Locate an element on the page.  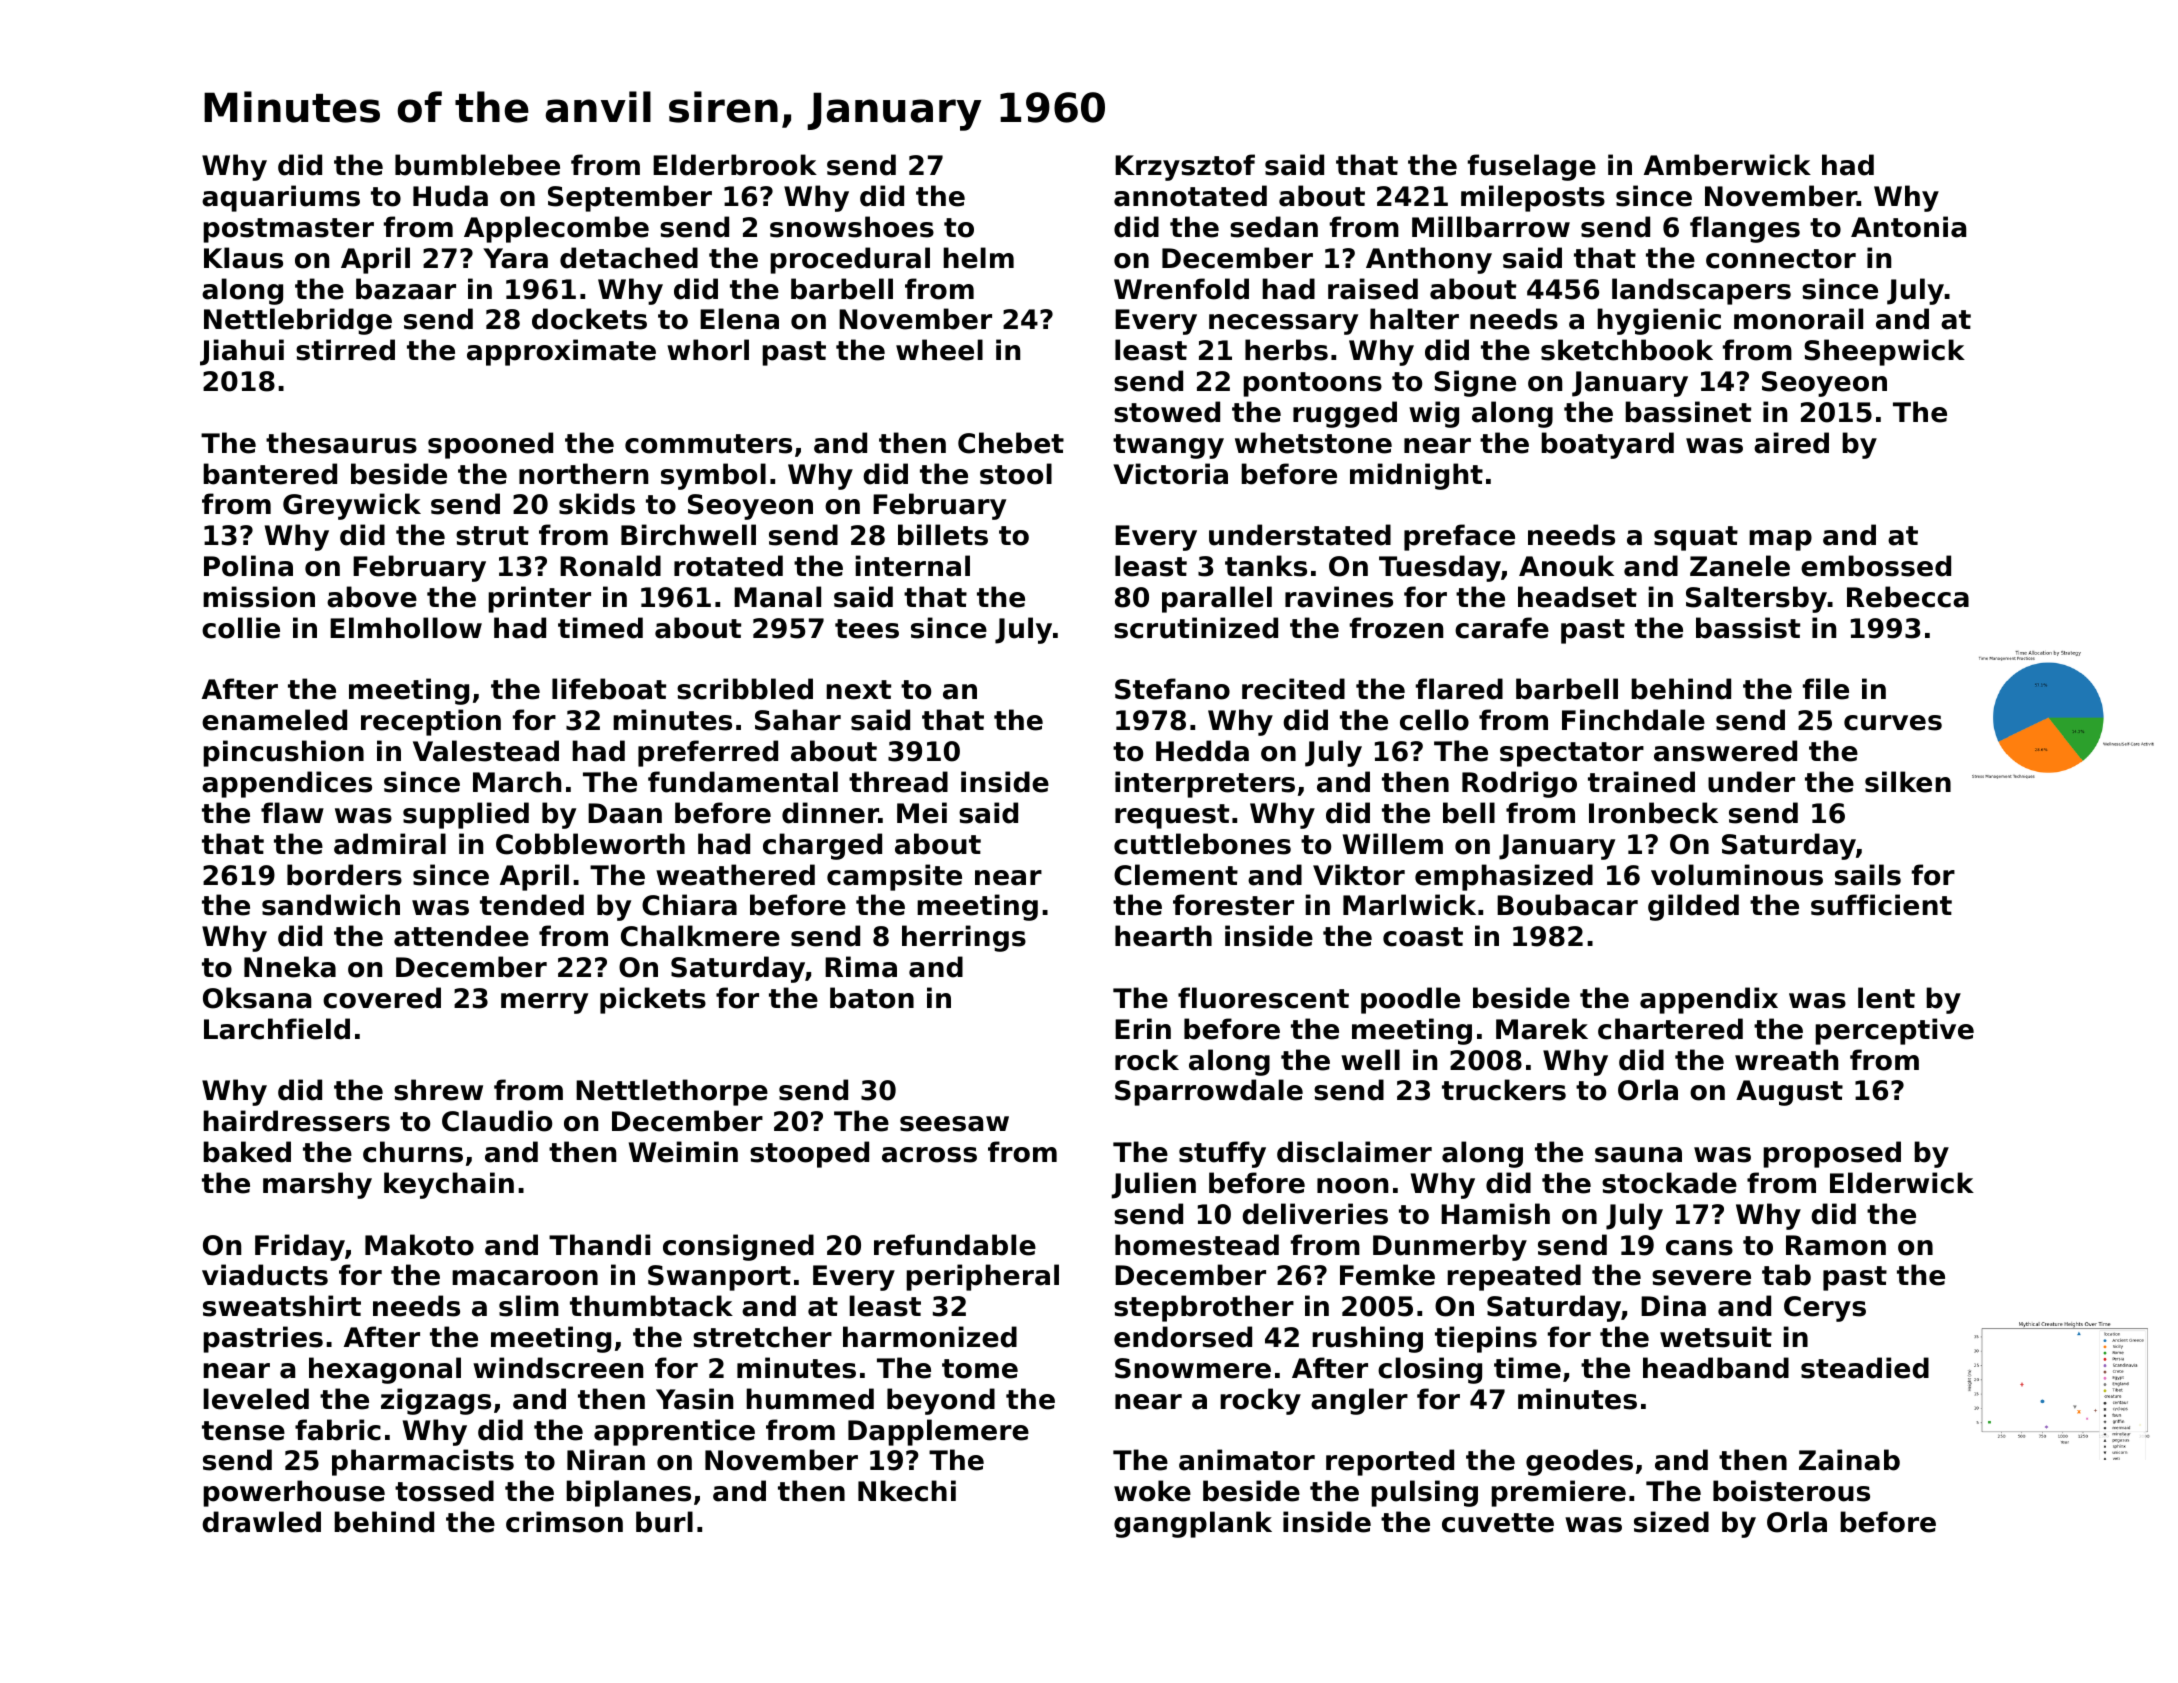
Amberwick is located at coordinates (1727, 165).
